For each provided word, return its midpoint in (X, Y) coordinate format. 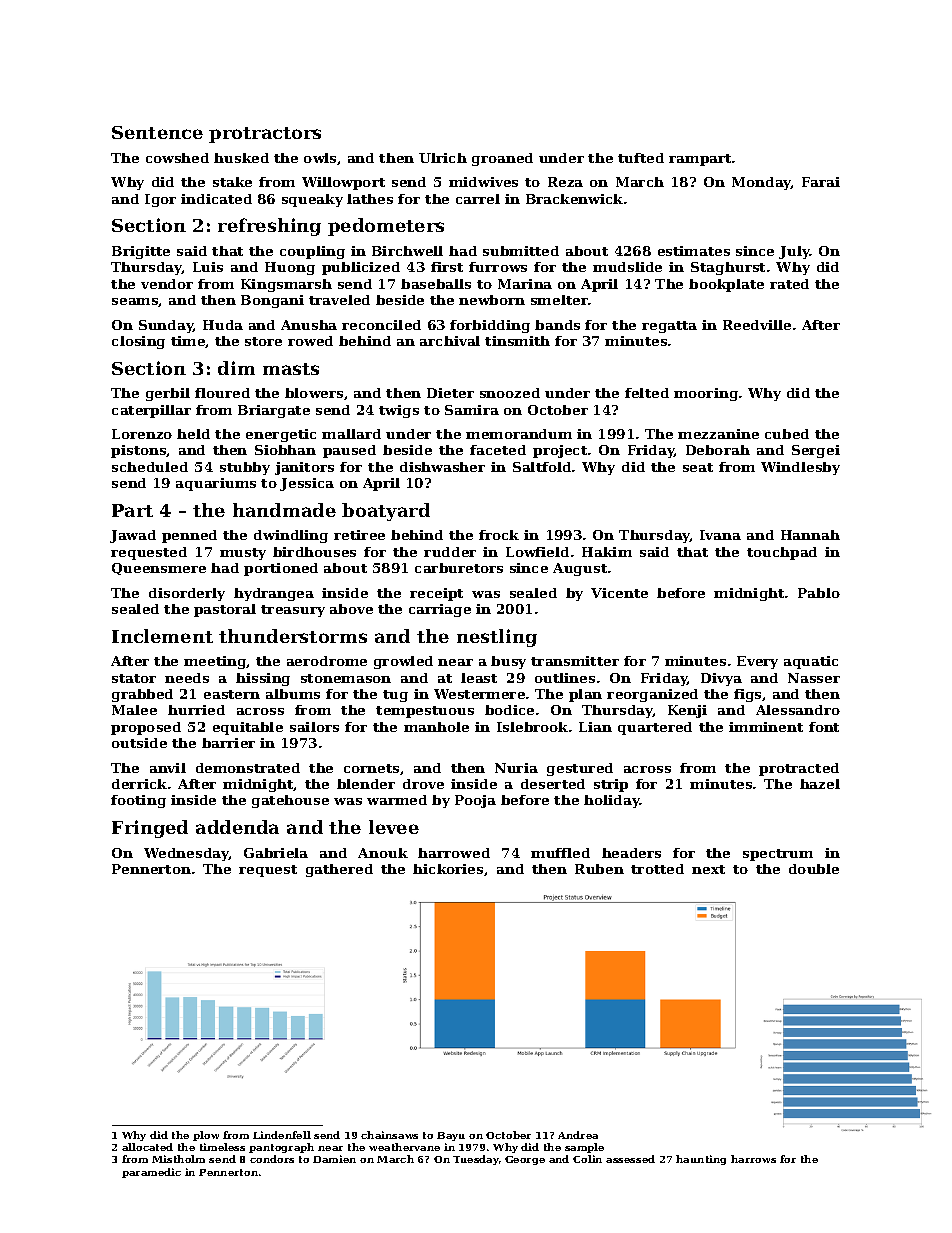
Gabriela (276, 853)
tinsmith (517, 341)
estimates (694, 251)
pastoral (225, 610)
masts (291, 369)
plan (585, 695)
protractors (265, 135)
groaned (502, 159)
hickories (448, 869)
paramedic (151, 1173)
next (708, 869)
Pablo (819, 593)
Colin (587, 1159)
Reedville (757, 325)
